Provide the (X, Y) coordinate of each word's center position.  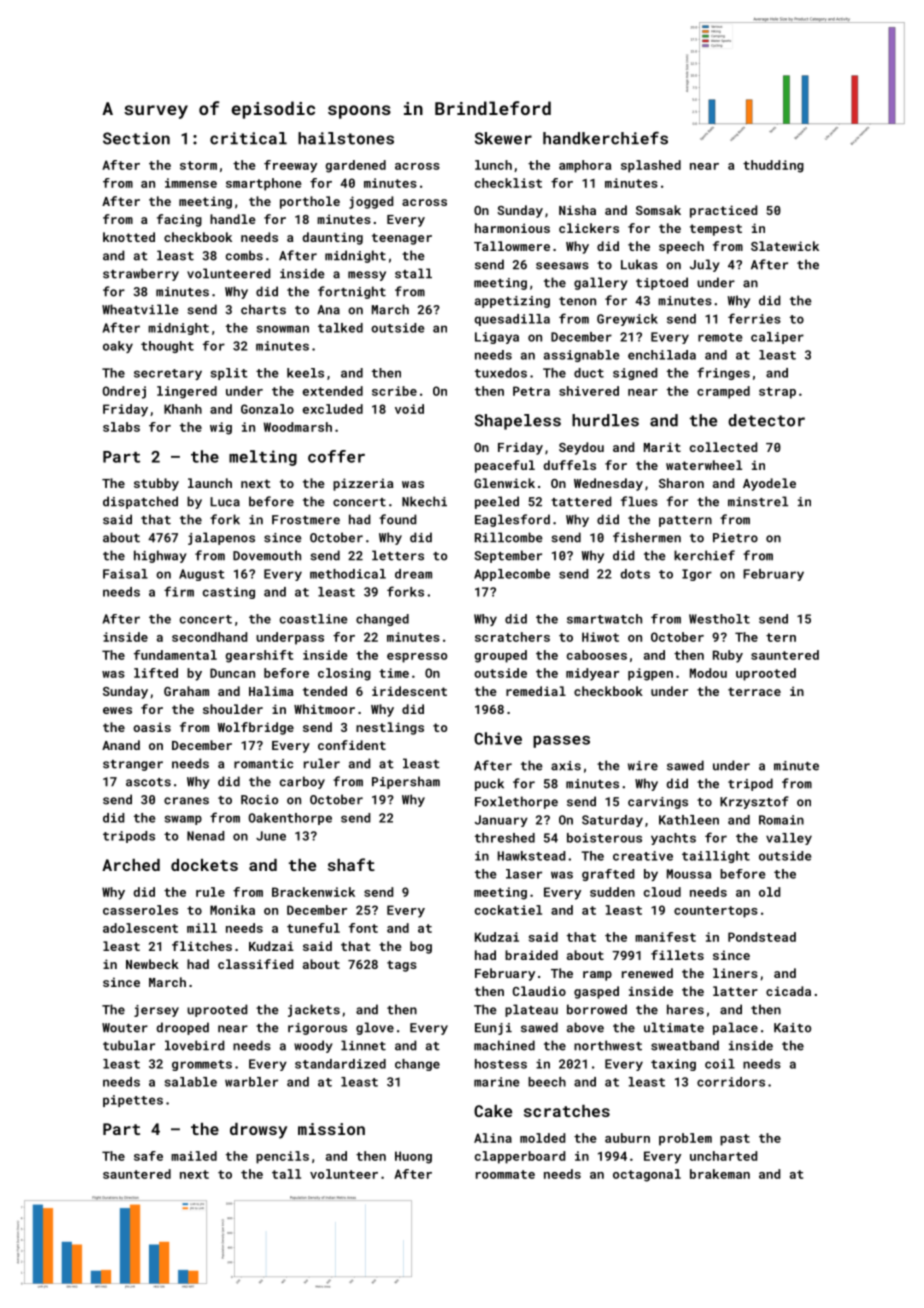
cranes (186, 801)
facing (179, 220)
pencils (282, 1157)
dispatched (140, 502)
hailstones (346, 138)
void (409, 409)
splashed (651, 166)
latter (735, 991)
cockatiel (508, 910)
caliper (777, 338)
